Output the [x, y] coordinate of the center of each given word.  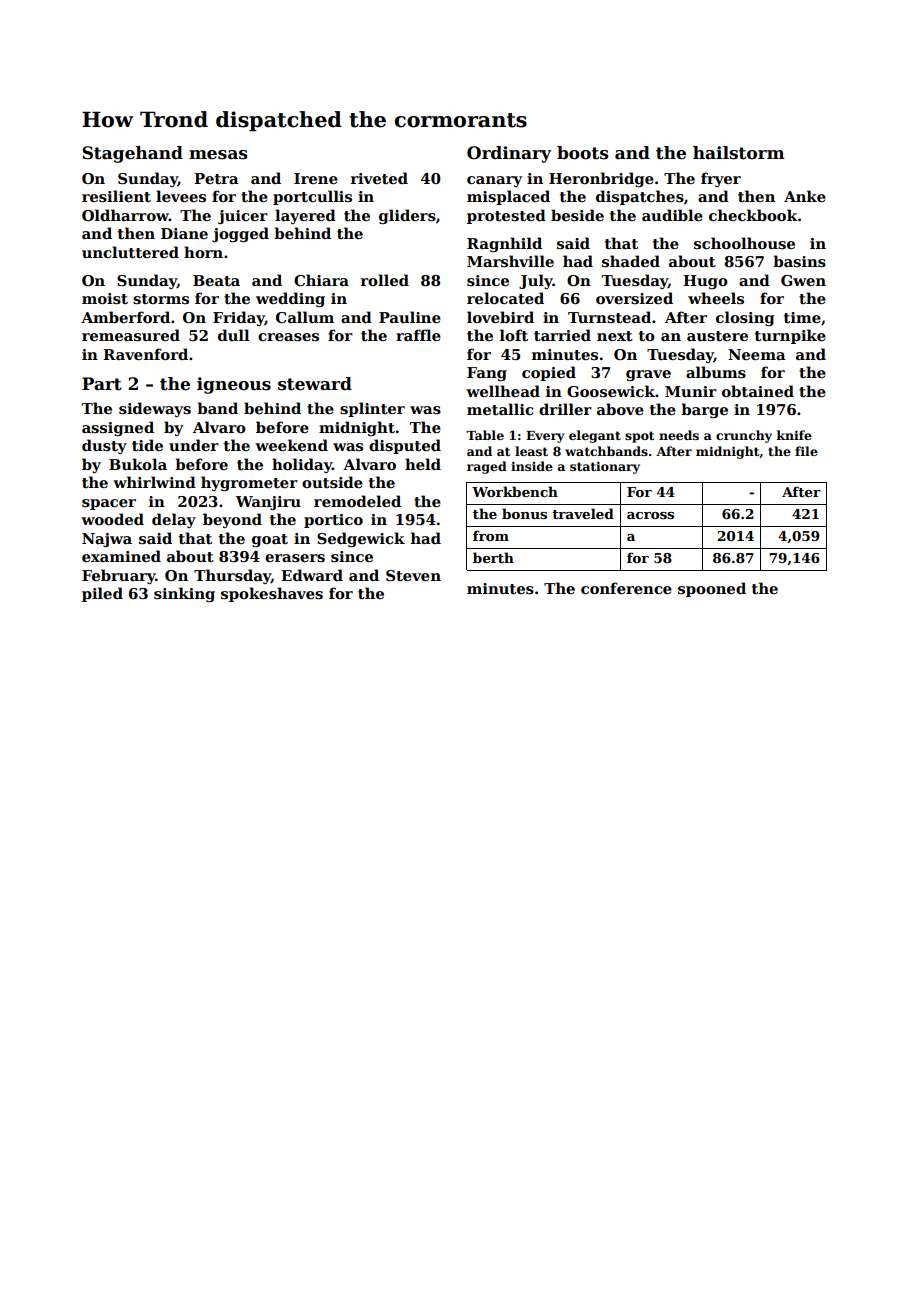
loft [514, 335]
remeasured [131, 335]
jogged [240, 234]
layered [305, 216]
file [806, 451]
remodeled [357, 501]
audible [672, 215]
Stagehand [132, 154]
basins [799, 261]
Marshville [510, 261]
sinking [184, 594]
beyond [232, 520]
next [615, 336]
